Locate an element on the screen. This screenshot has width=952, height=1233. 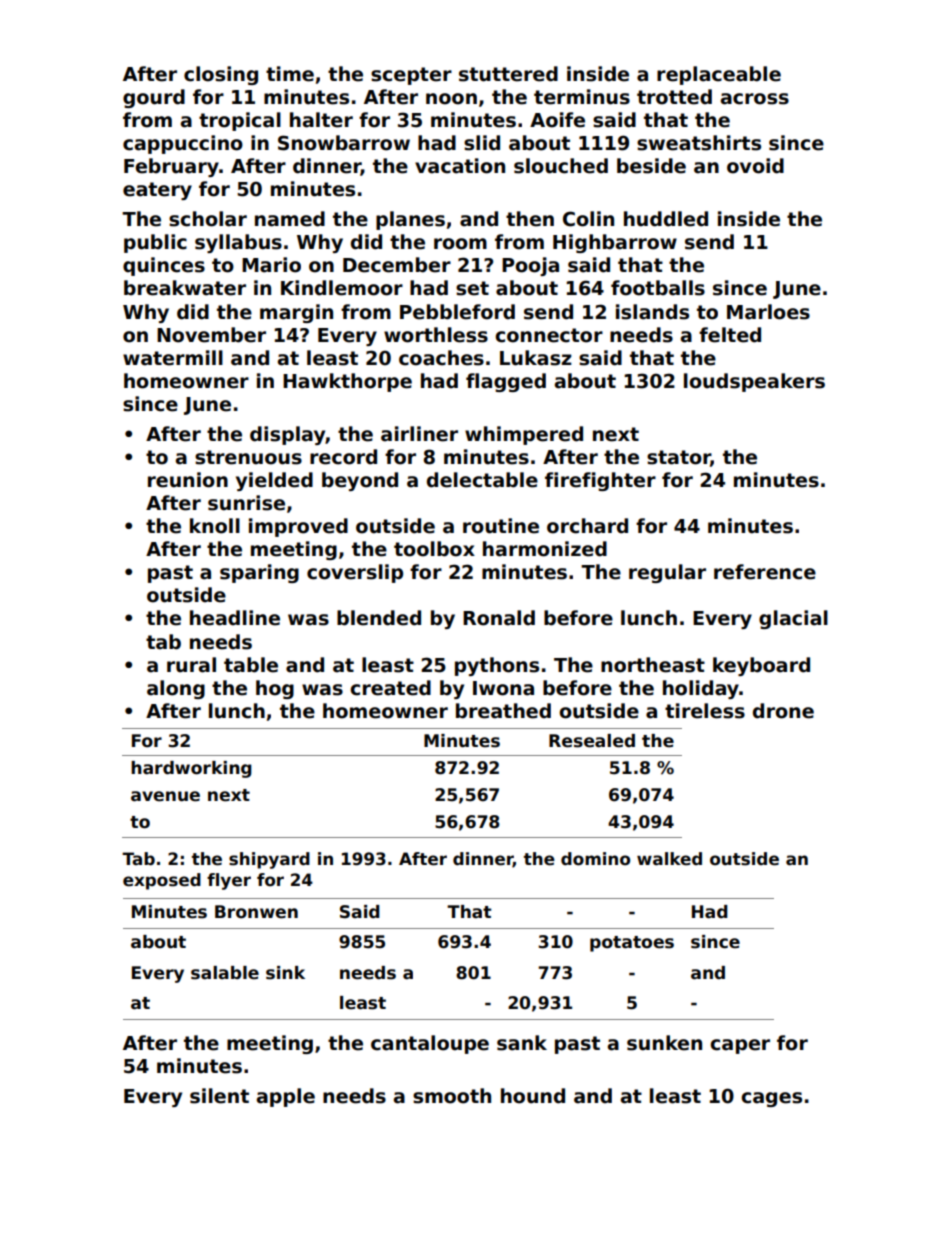
exposed is located at coordinates (162, 881).
